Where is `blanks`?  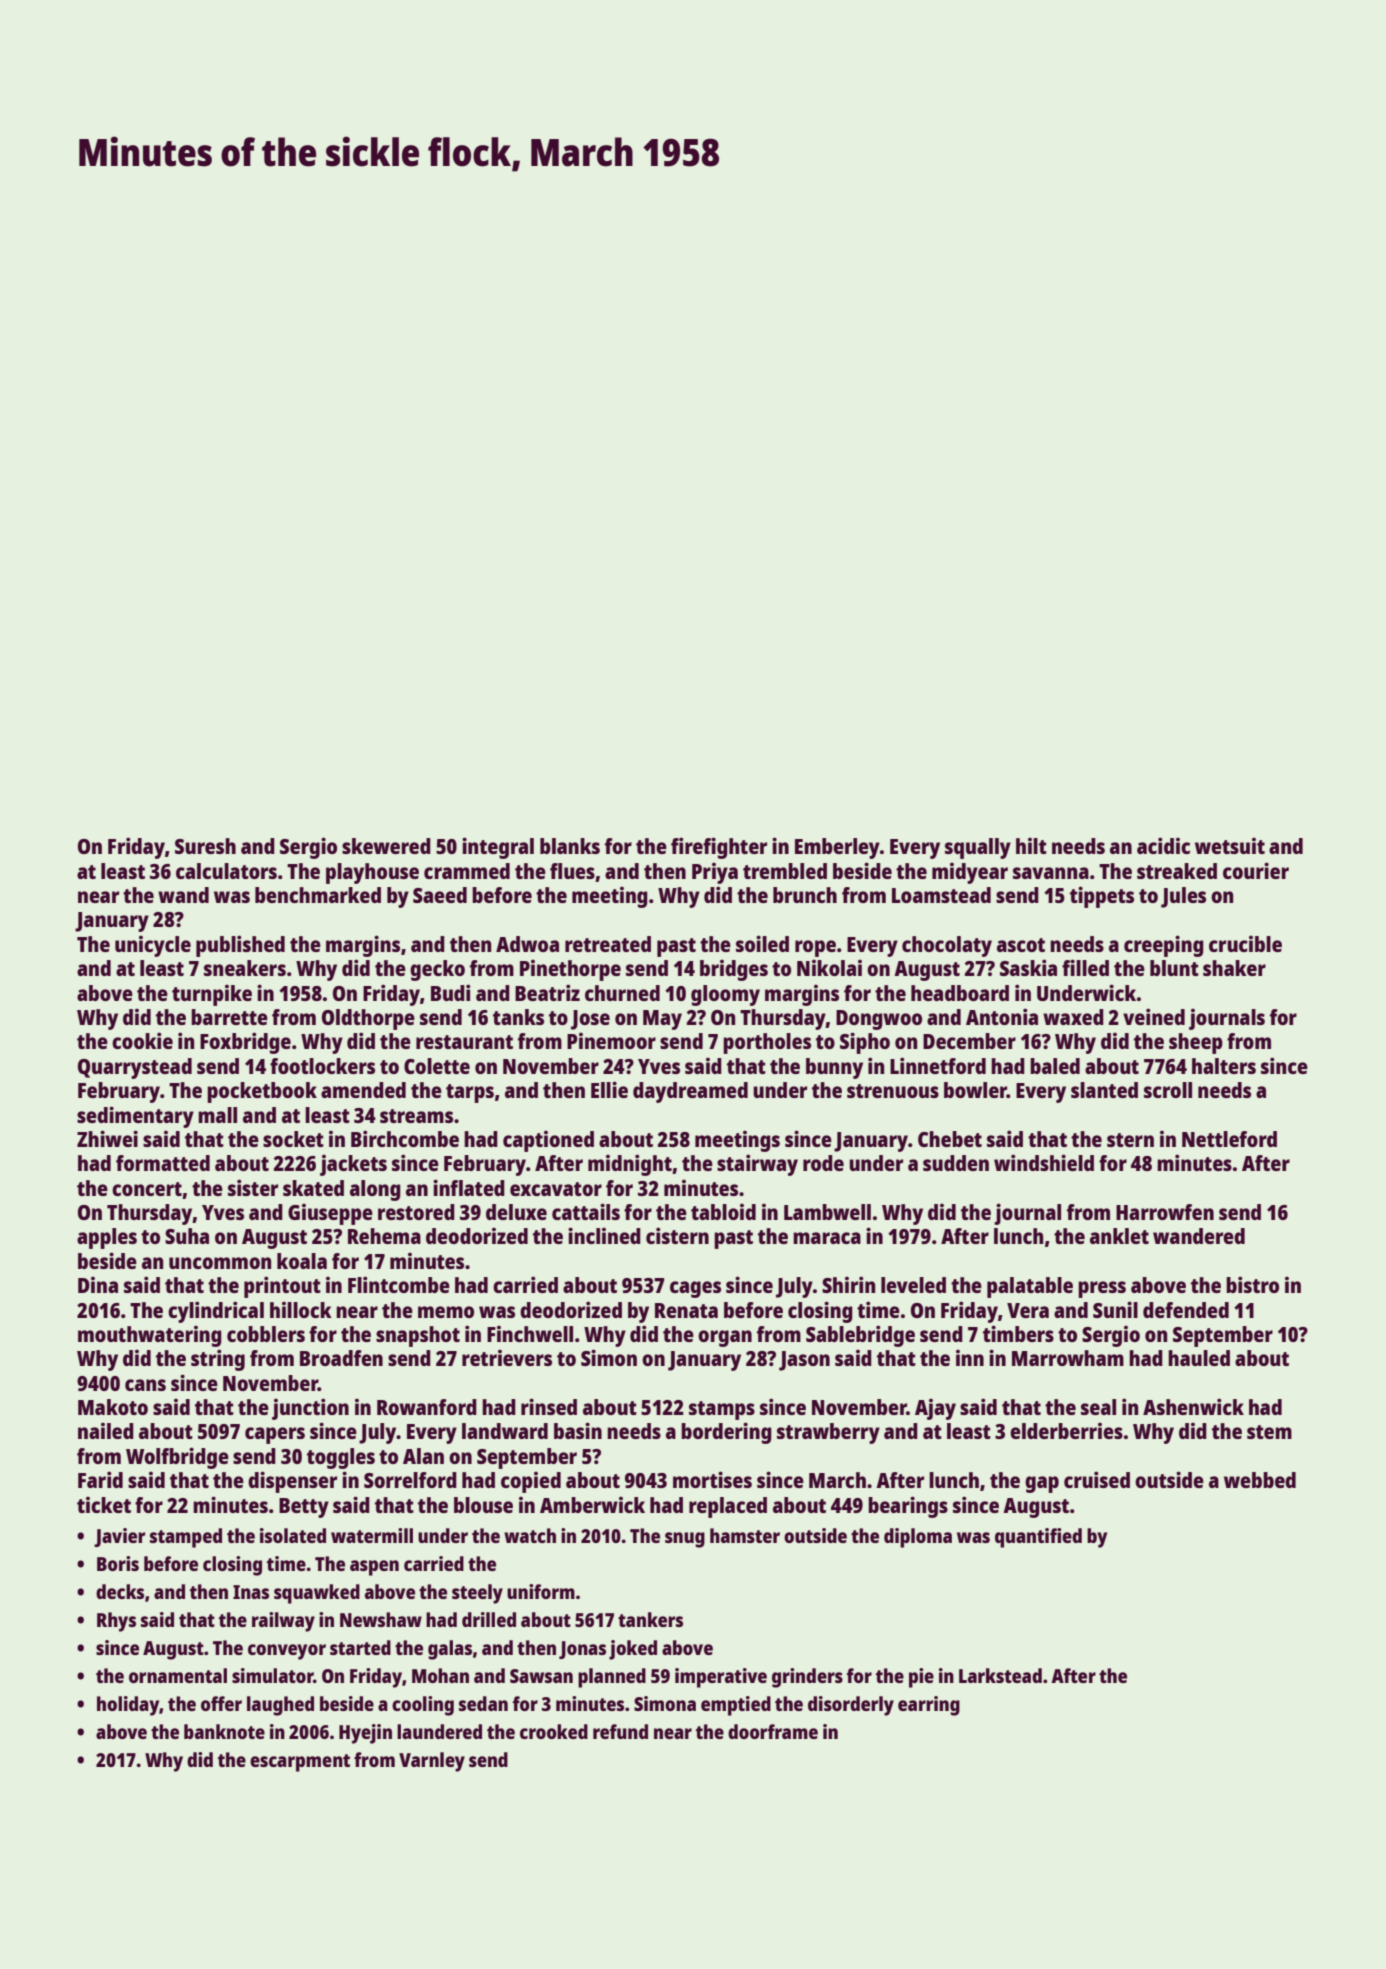 blanks is located at coordinates (570, 846).
